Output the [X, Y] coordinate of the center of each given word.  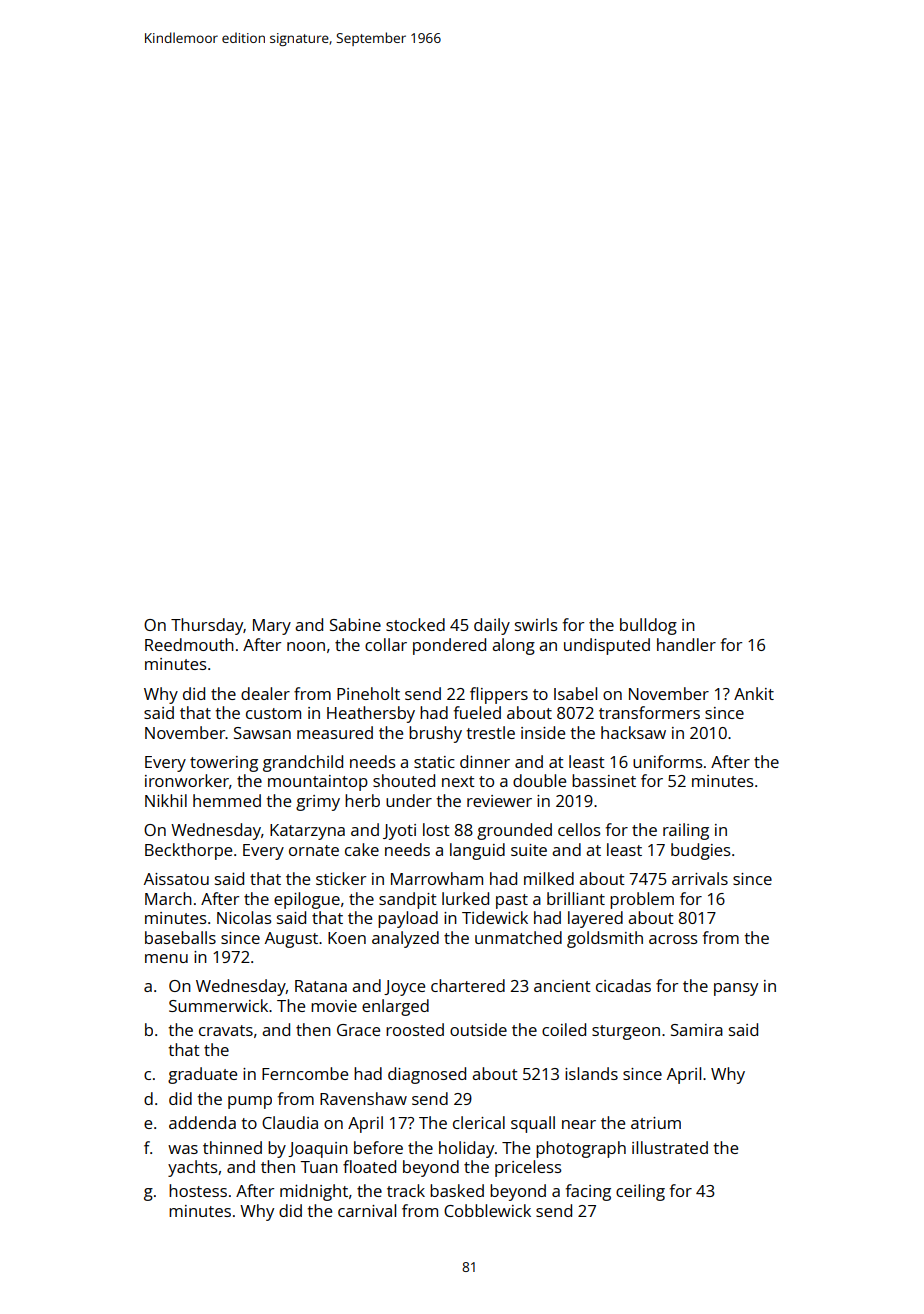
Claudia [290, 1122]
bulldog [648, 626]
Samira [697, 1030]
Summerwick [218, 1005]
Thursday [207, 626]
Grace [358, 1030]
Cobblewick [487, 1210]
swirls [536, 624]
